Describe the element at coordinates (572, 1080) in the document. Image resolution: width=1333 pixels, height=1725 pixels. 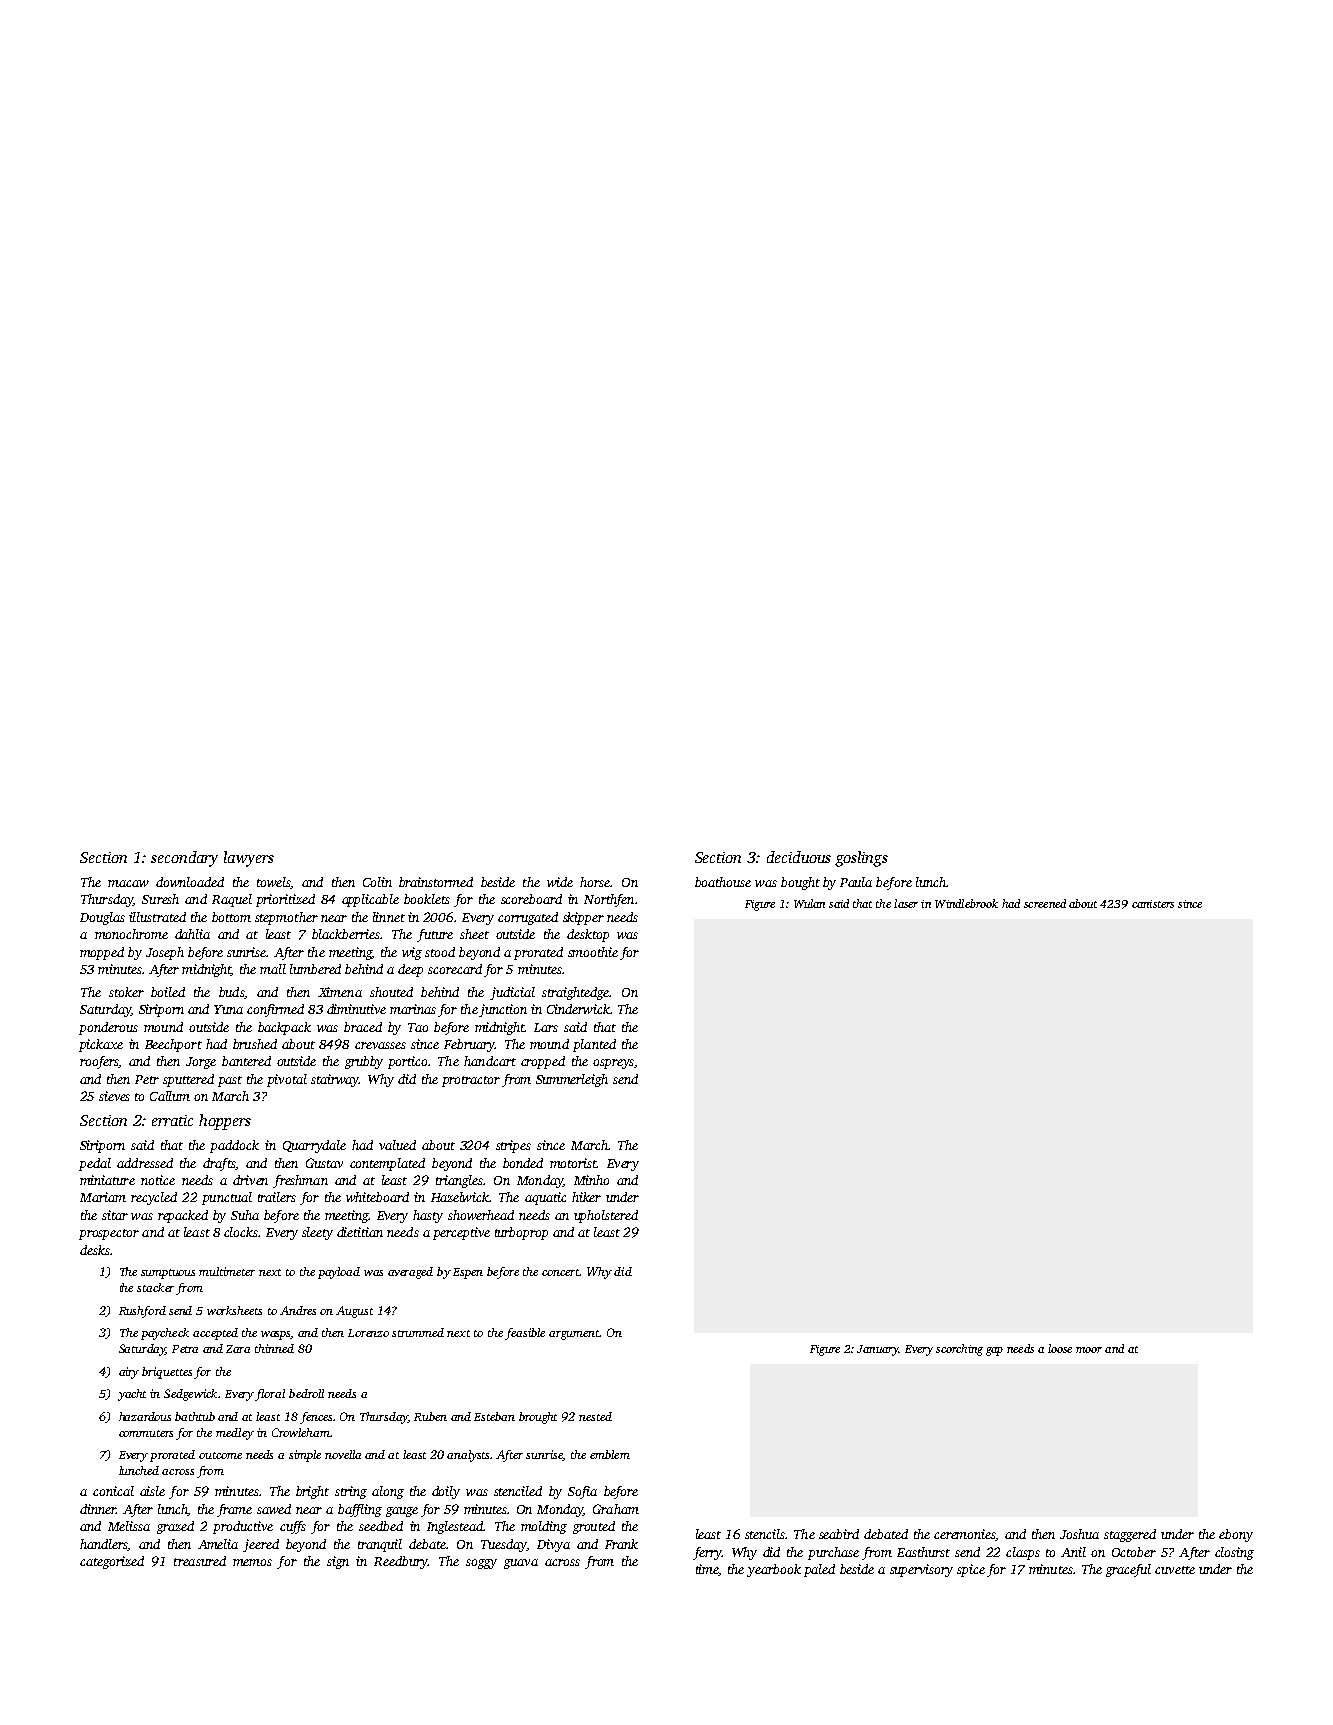
I see `Summerleigh` at that location.
